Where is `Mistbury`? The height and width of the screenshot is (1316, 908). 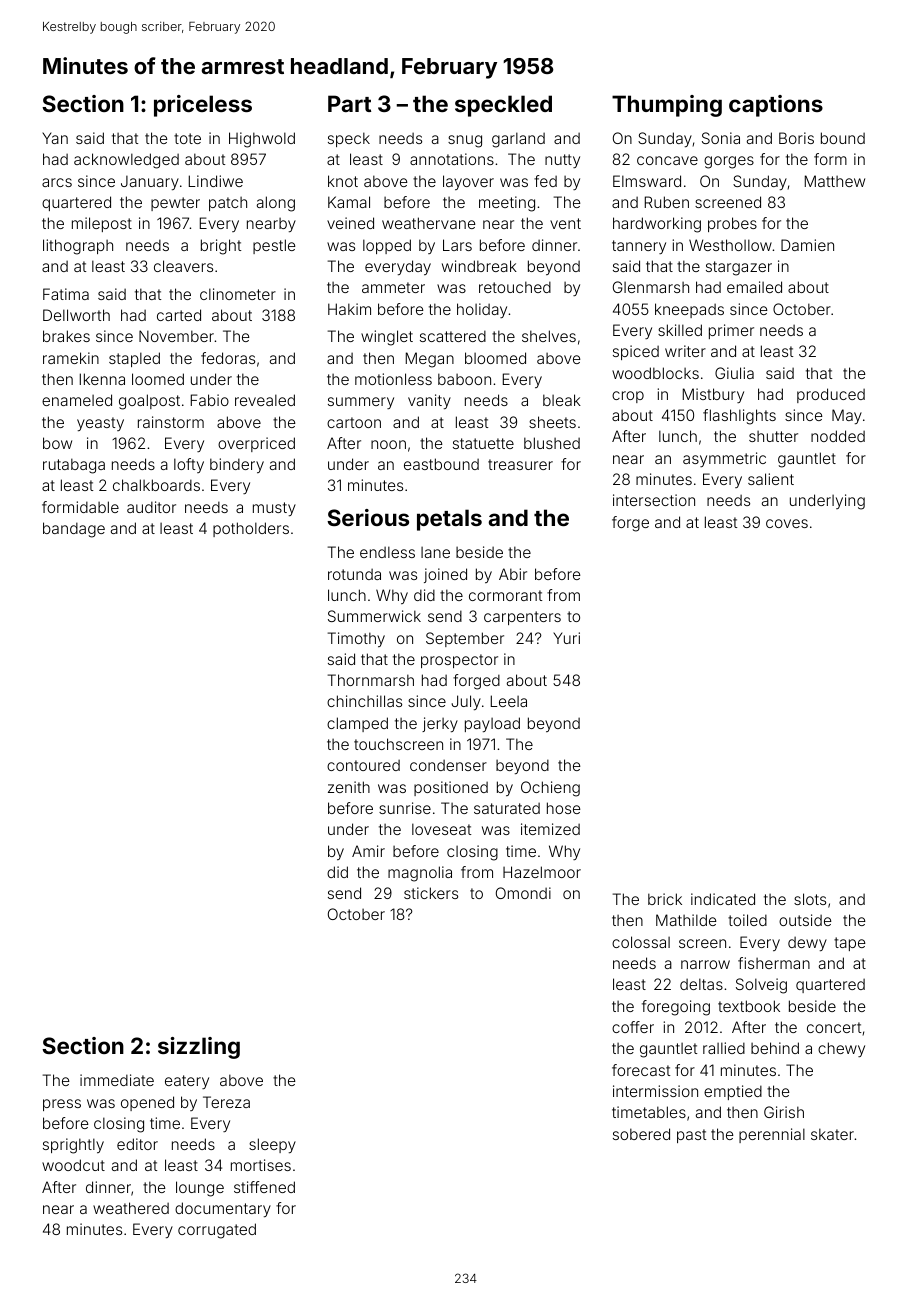 Mistbury is located at coordinates (713, 395).
